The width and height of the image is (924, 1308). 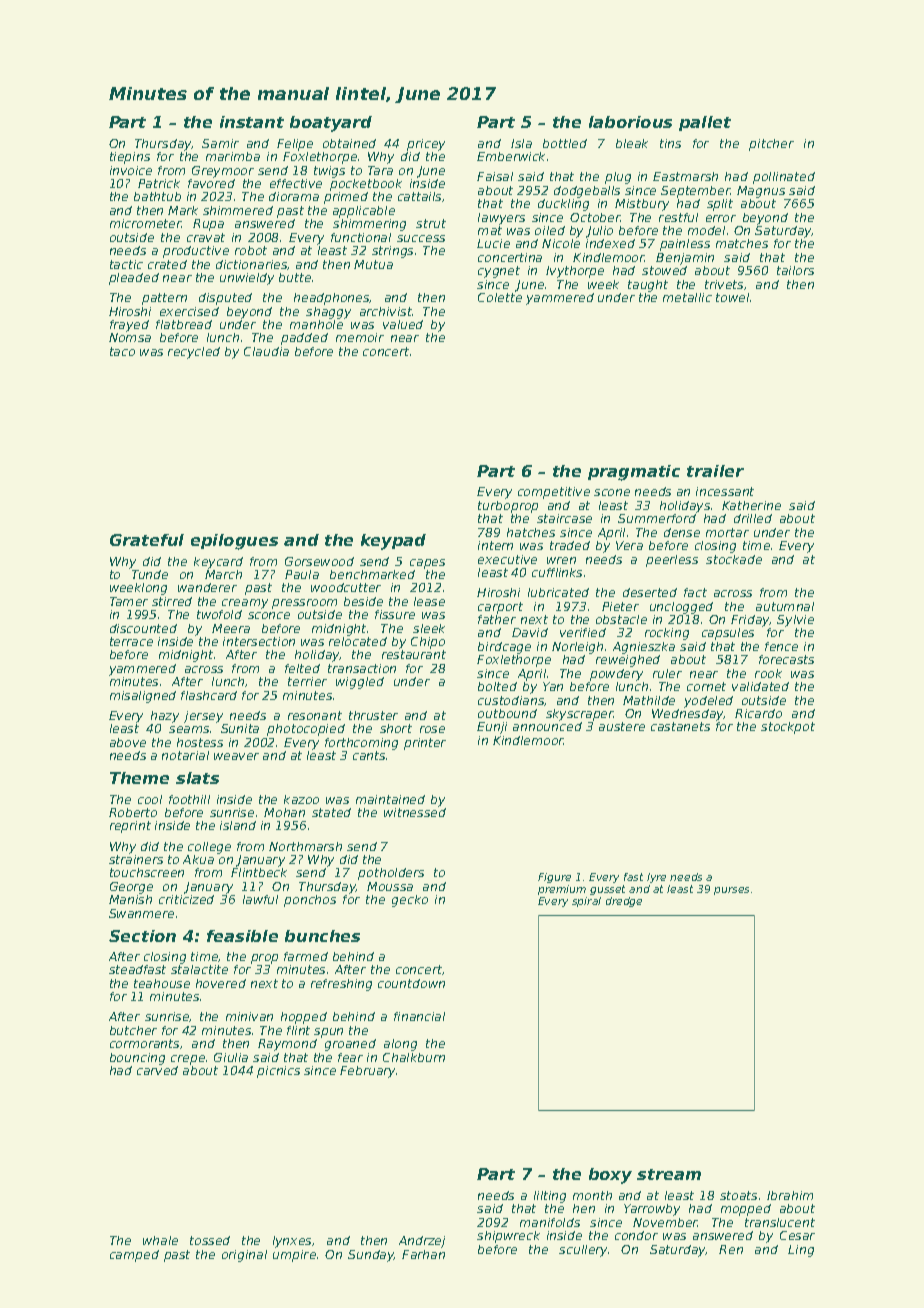 I want to click on Akua, so click(x=198, y=859).
